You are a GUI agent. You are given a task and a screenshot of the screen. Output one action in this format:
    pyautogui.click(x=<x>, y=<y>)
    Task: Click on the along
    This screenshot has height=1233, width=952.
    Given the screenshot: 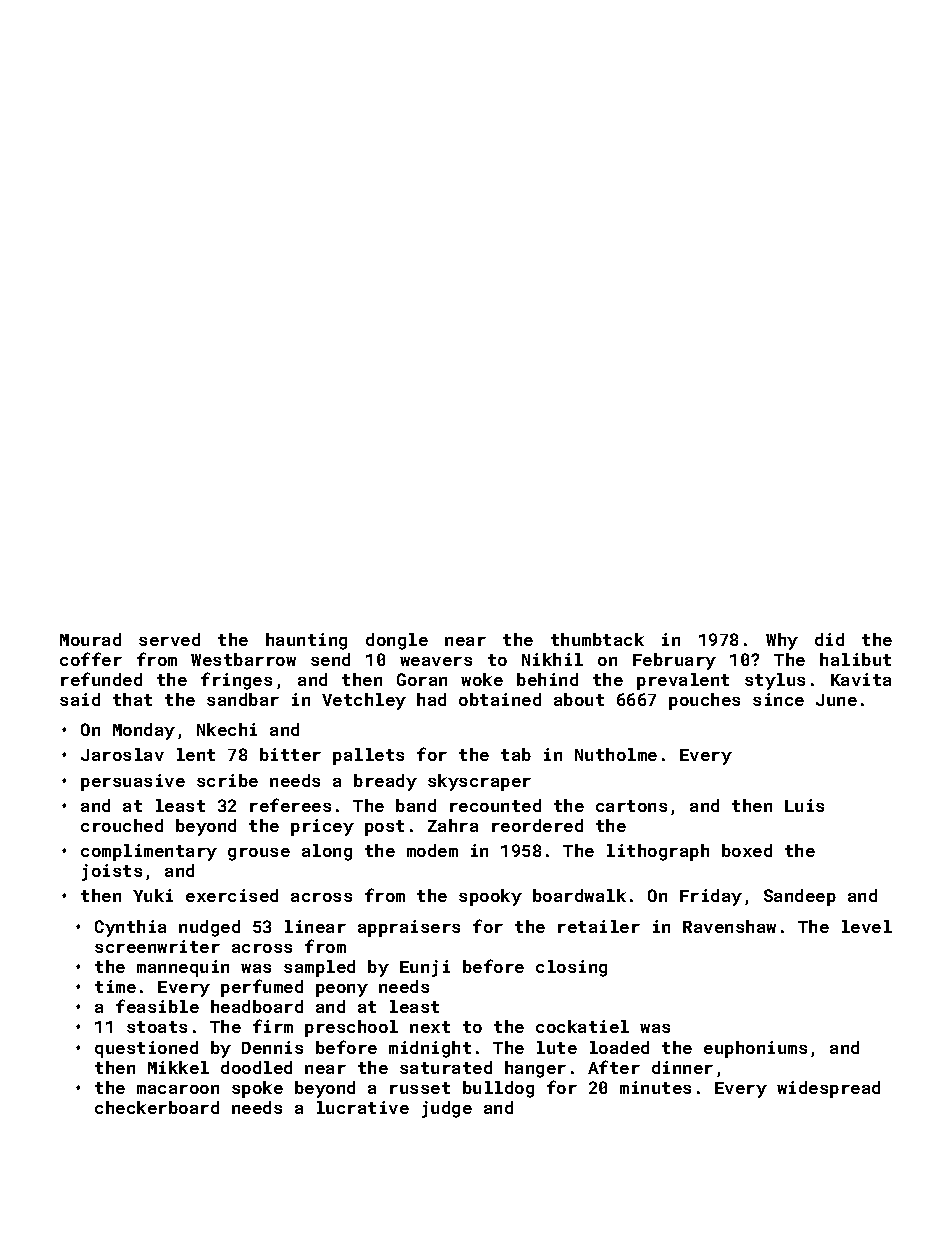 What is the action you would take?
    pyautogui.click(x=327, y=852)
